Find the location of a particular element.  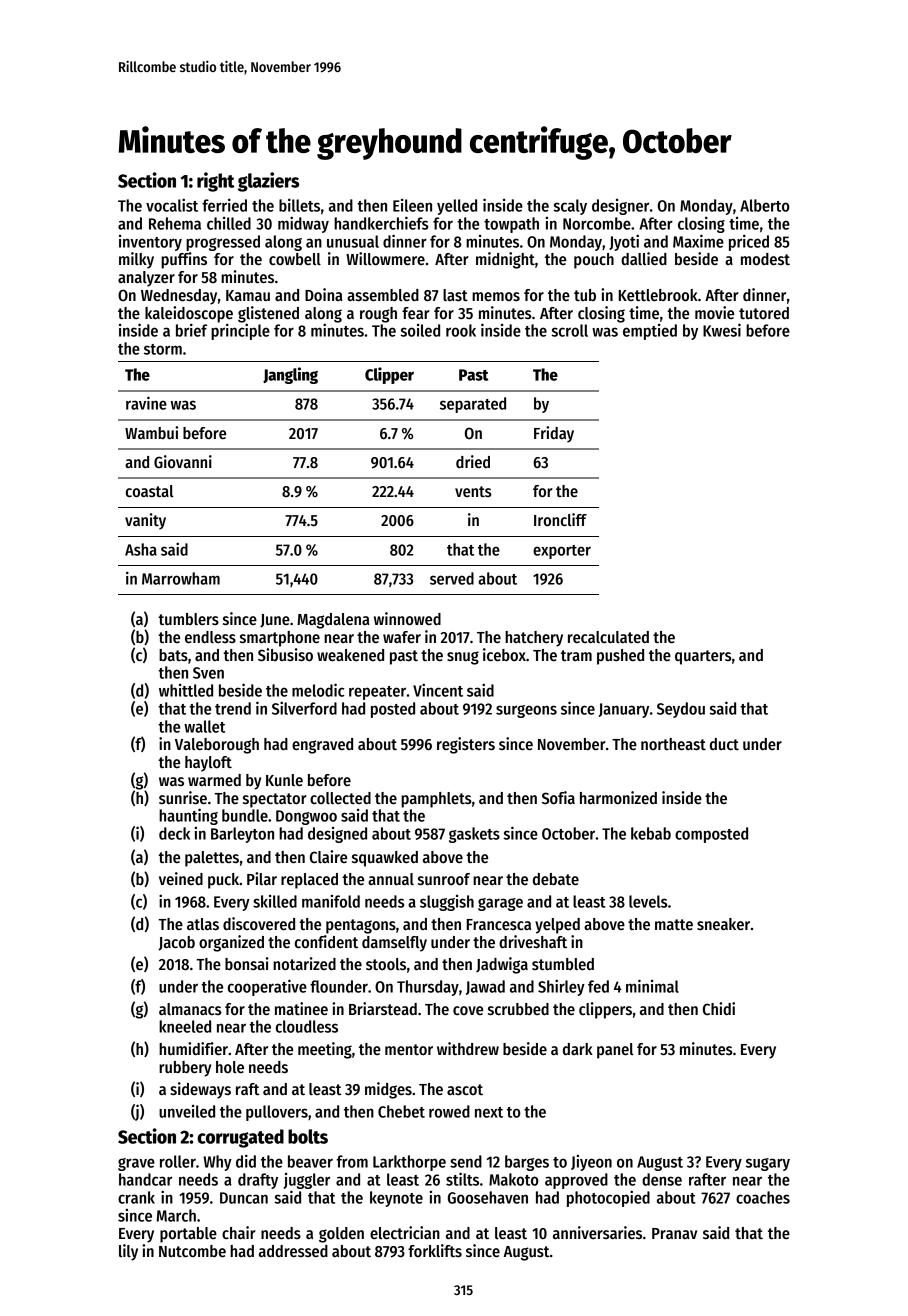

pamphlets is located at coordinates (436, 800).
